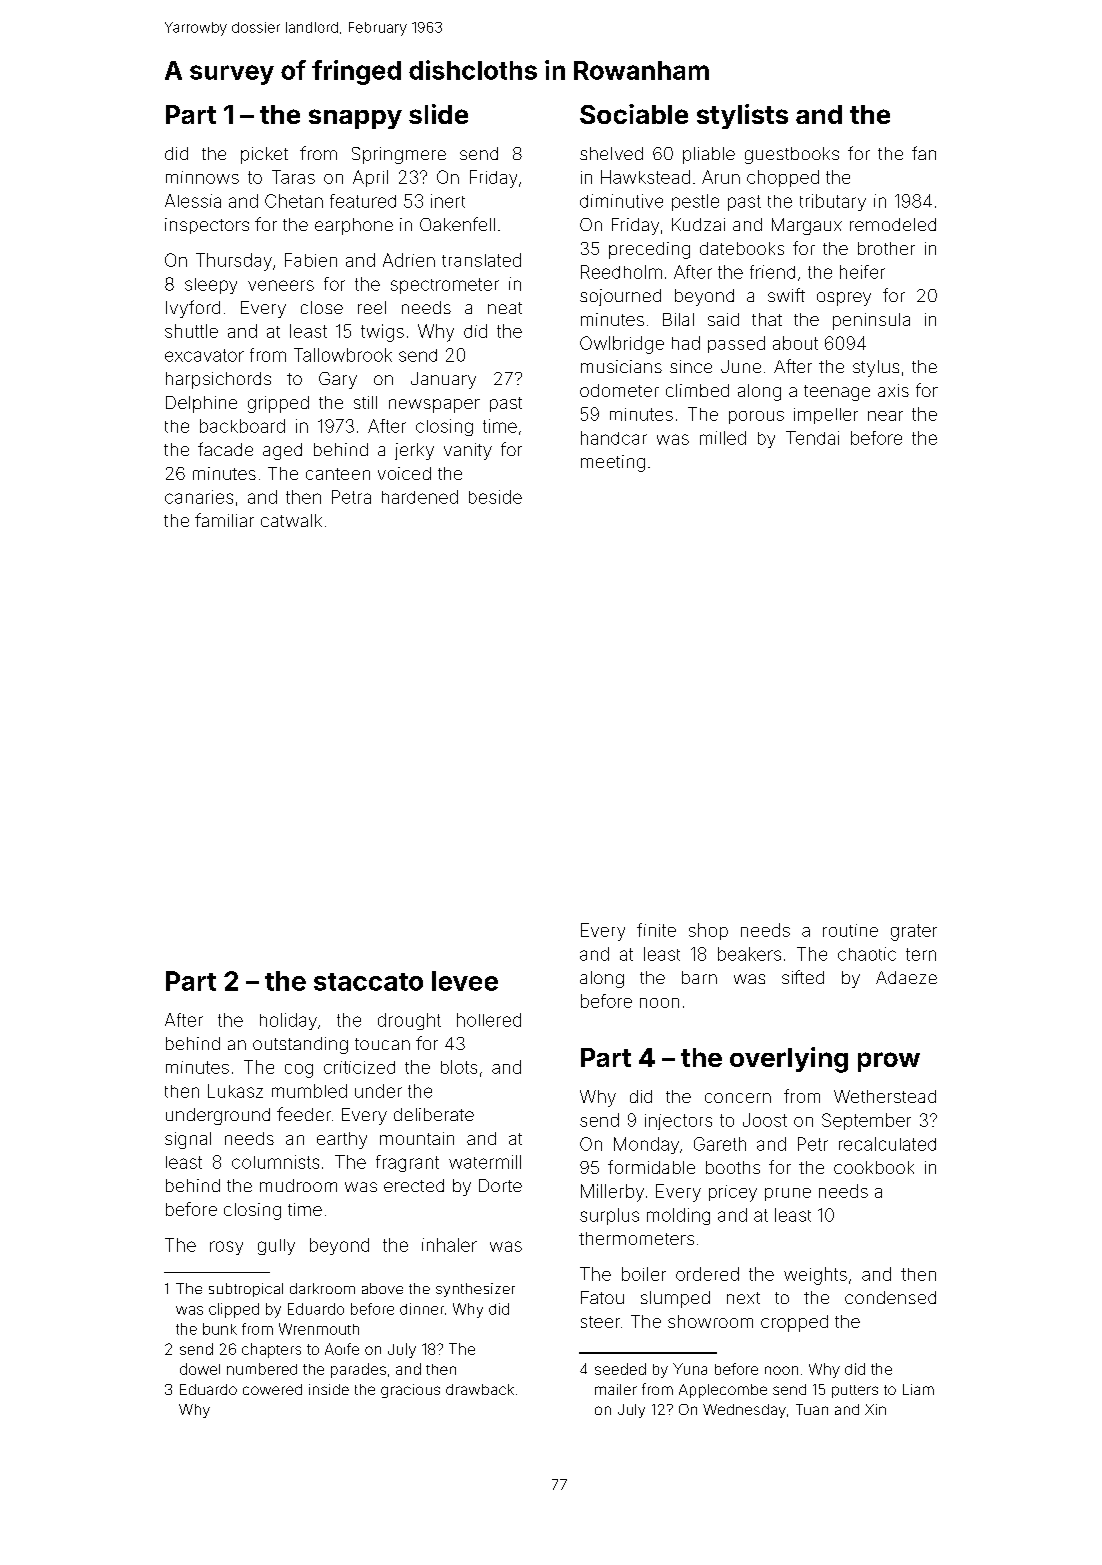 This screenshot has width=1102, height=1565. What do you see at coordinates (298, 1185) in the screenshot?
I see `mudroom` at bounding box center [298, 1185].
